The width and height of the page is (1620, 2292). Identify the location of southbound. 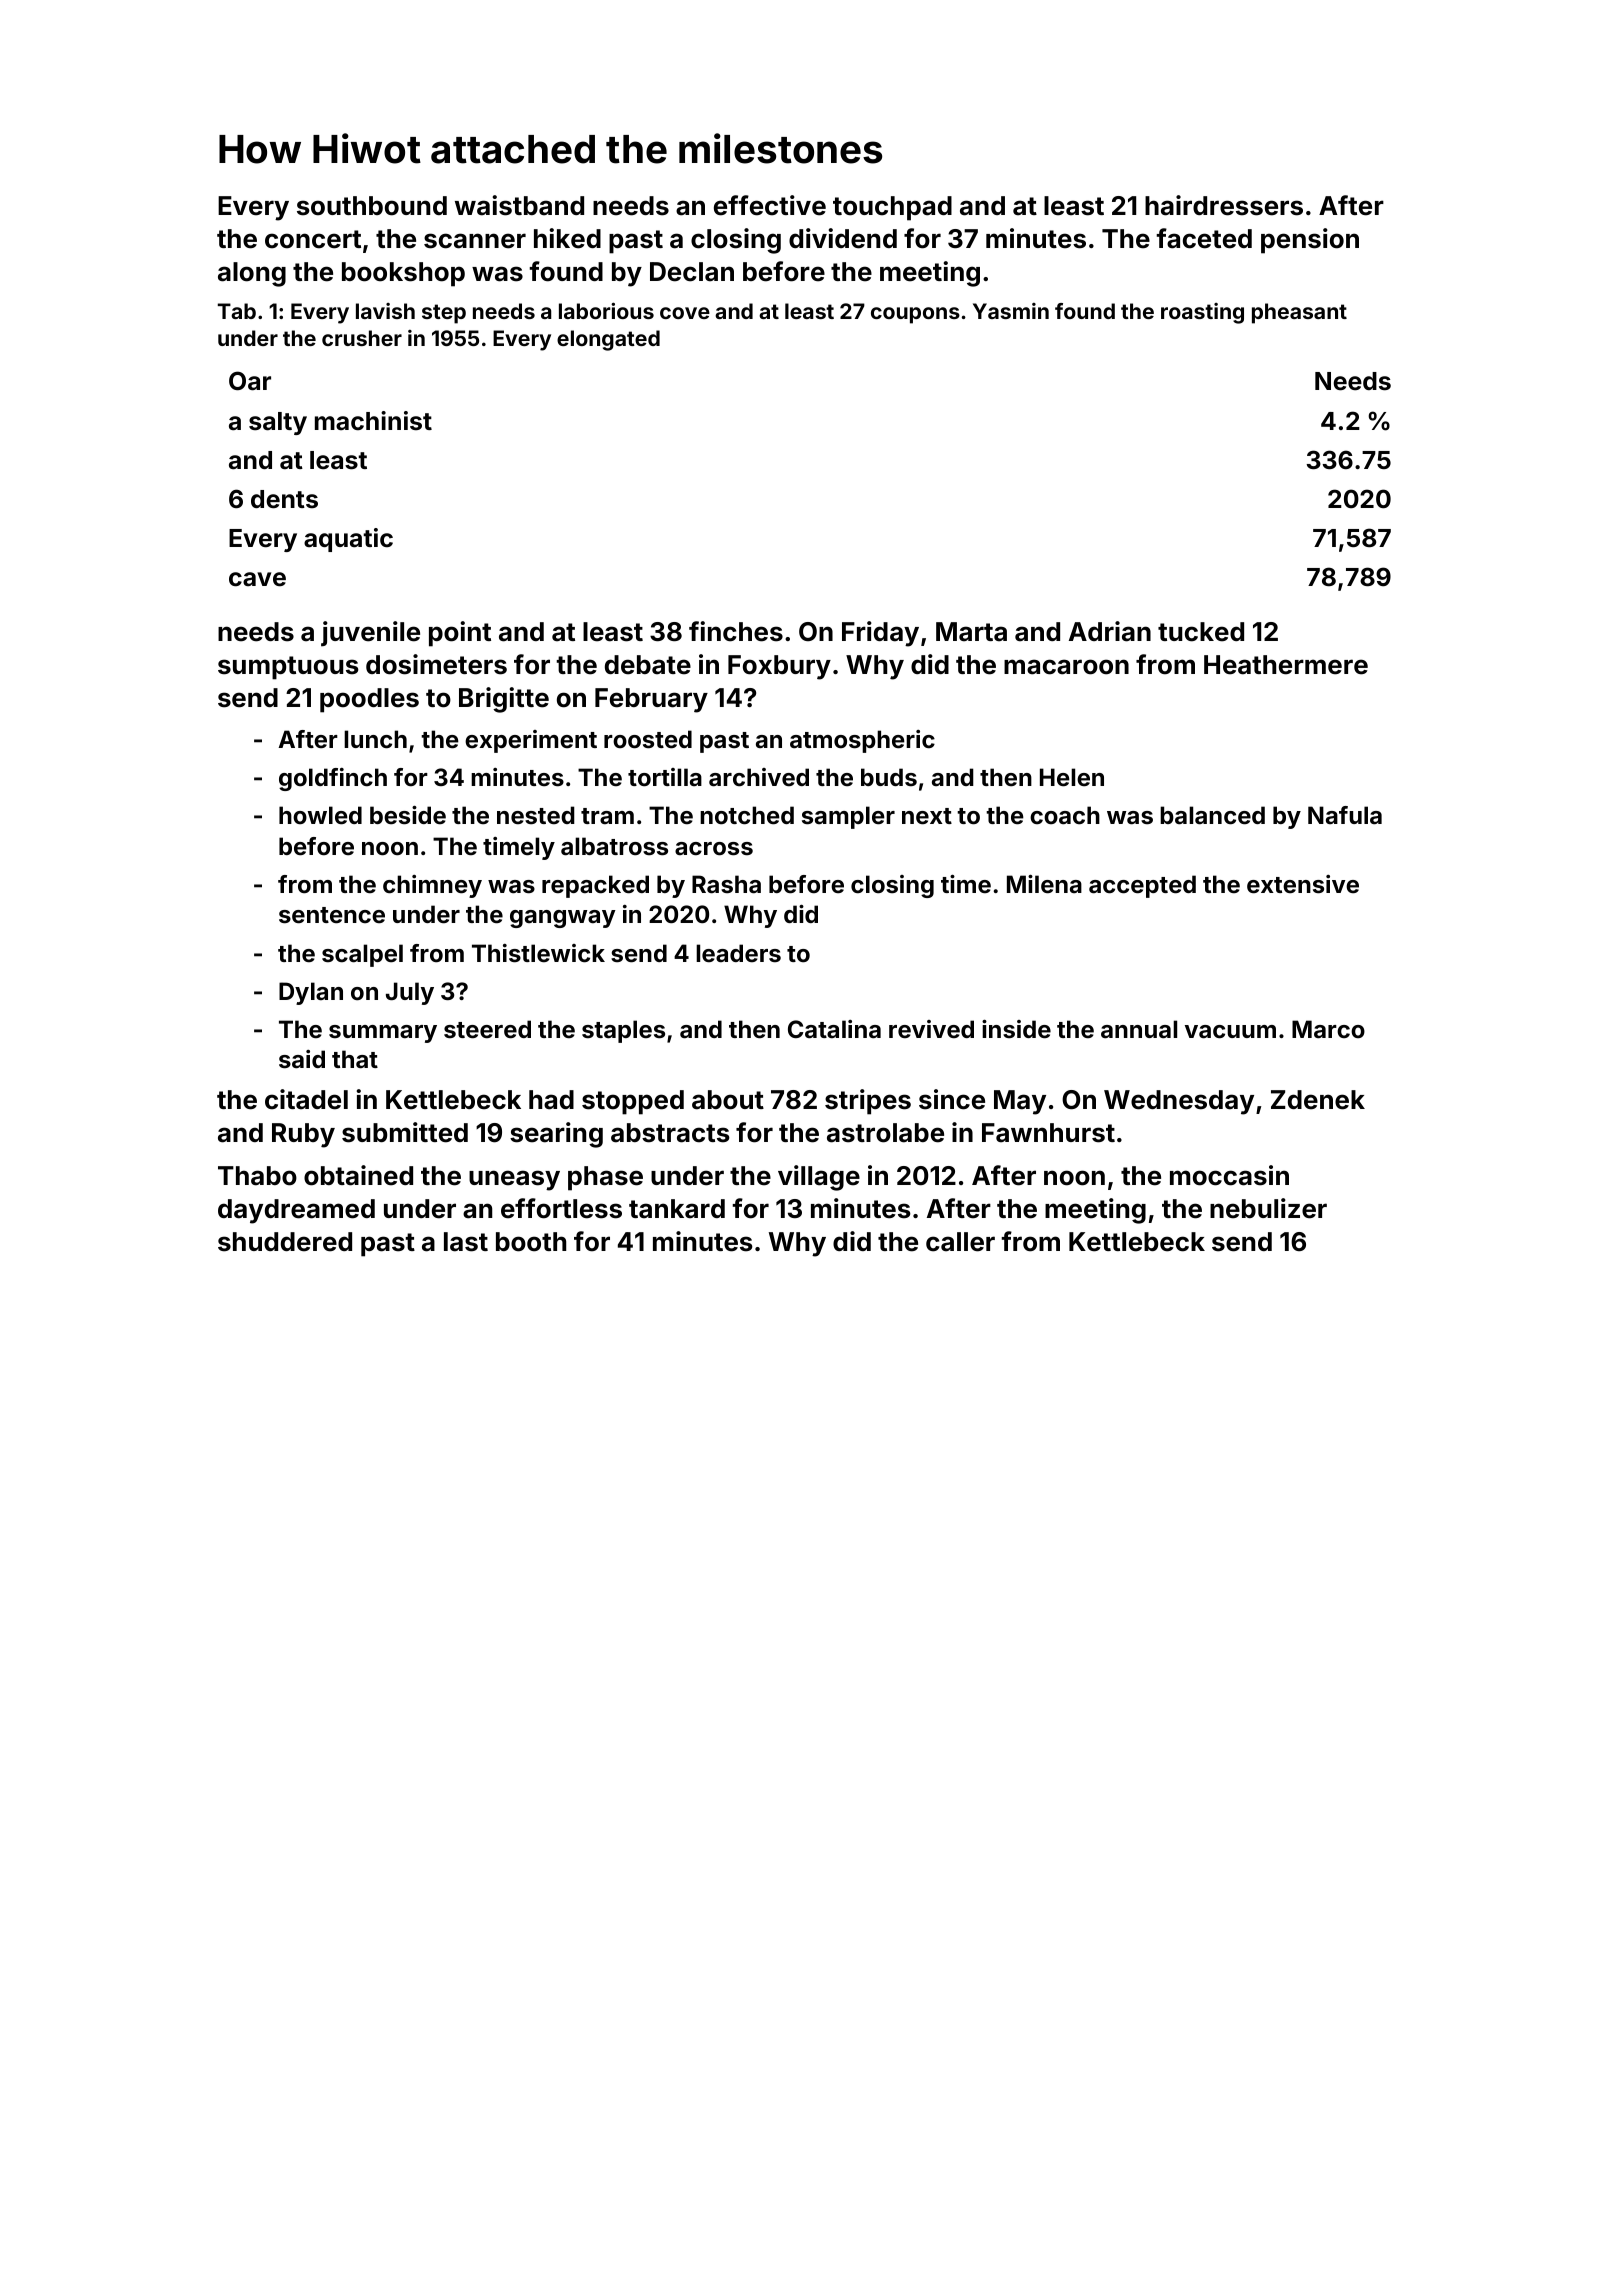
(372, 206).
